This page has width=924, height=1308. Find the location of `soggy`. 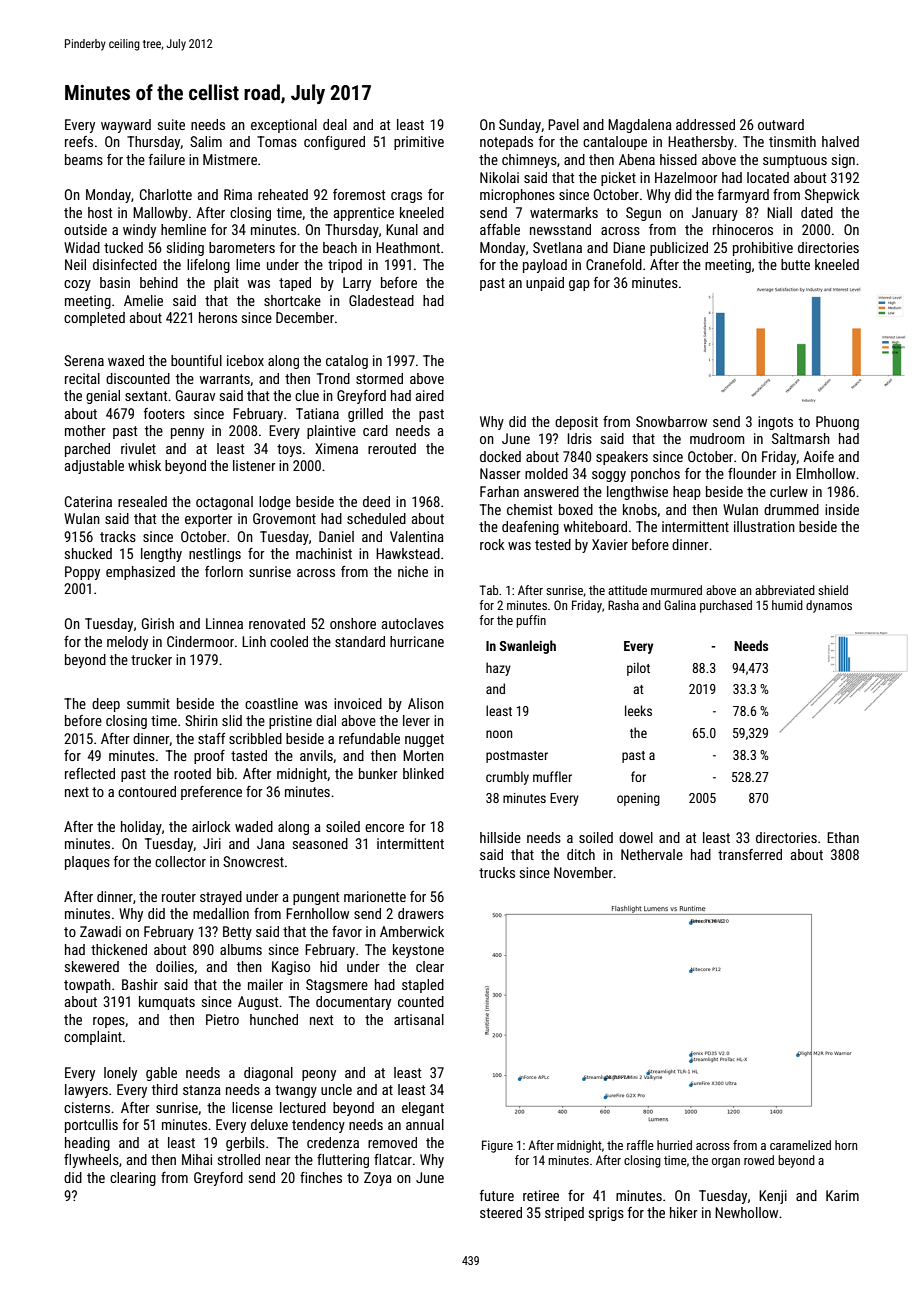

soggy is located at coordinates (609, 476).
